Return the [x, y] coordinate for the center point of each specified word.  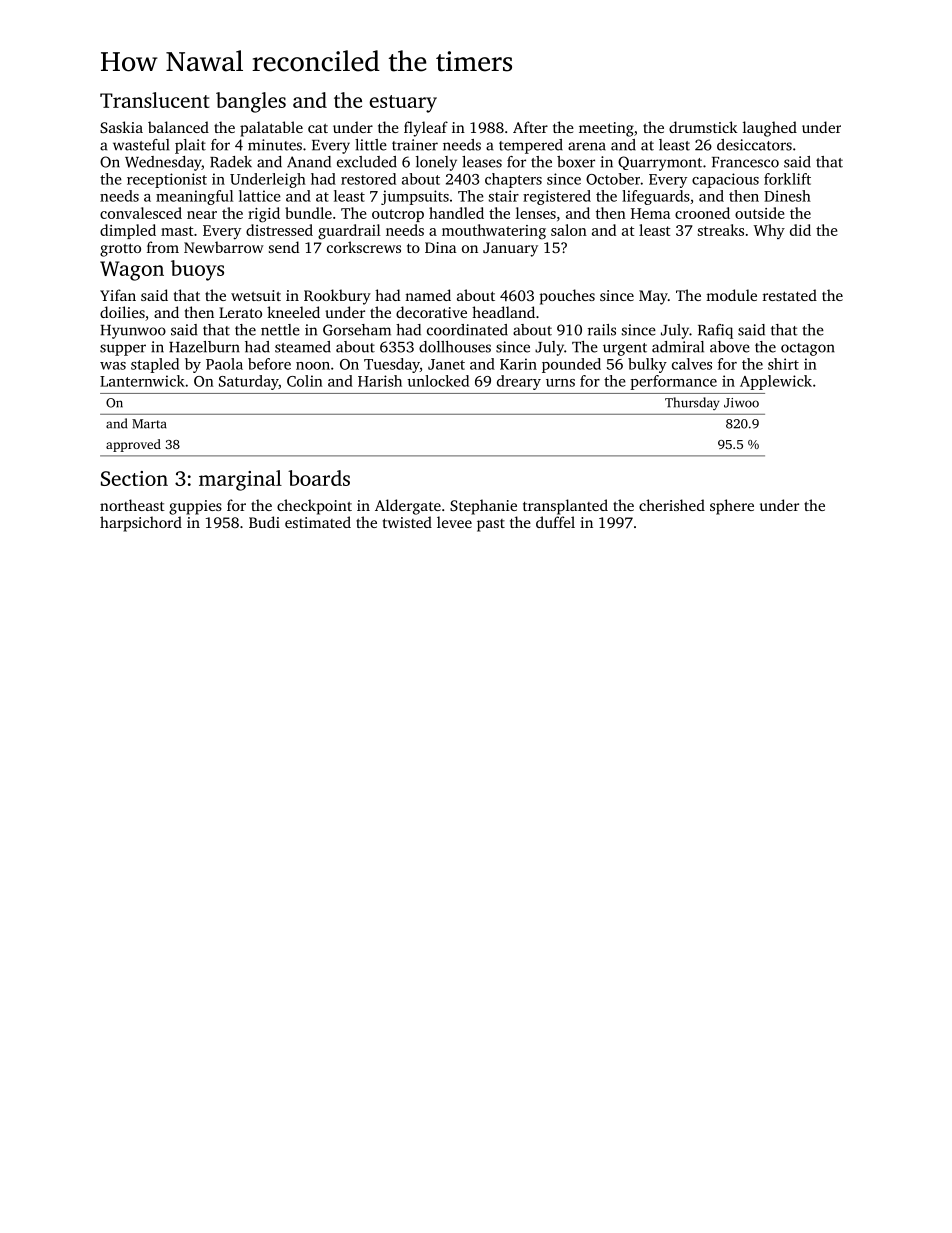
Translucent [154, 100]
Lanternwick [142, 381]
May [653, 297]
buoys [197, 270]
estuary [403, 104]
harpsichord [141, 524]
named [428, 295]
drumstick [703, 127]
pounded [571, 365]
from [163, 247]
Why [769, 231]
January [510, 249]
